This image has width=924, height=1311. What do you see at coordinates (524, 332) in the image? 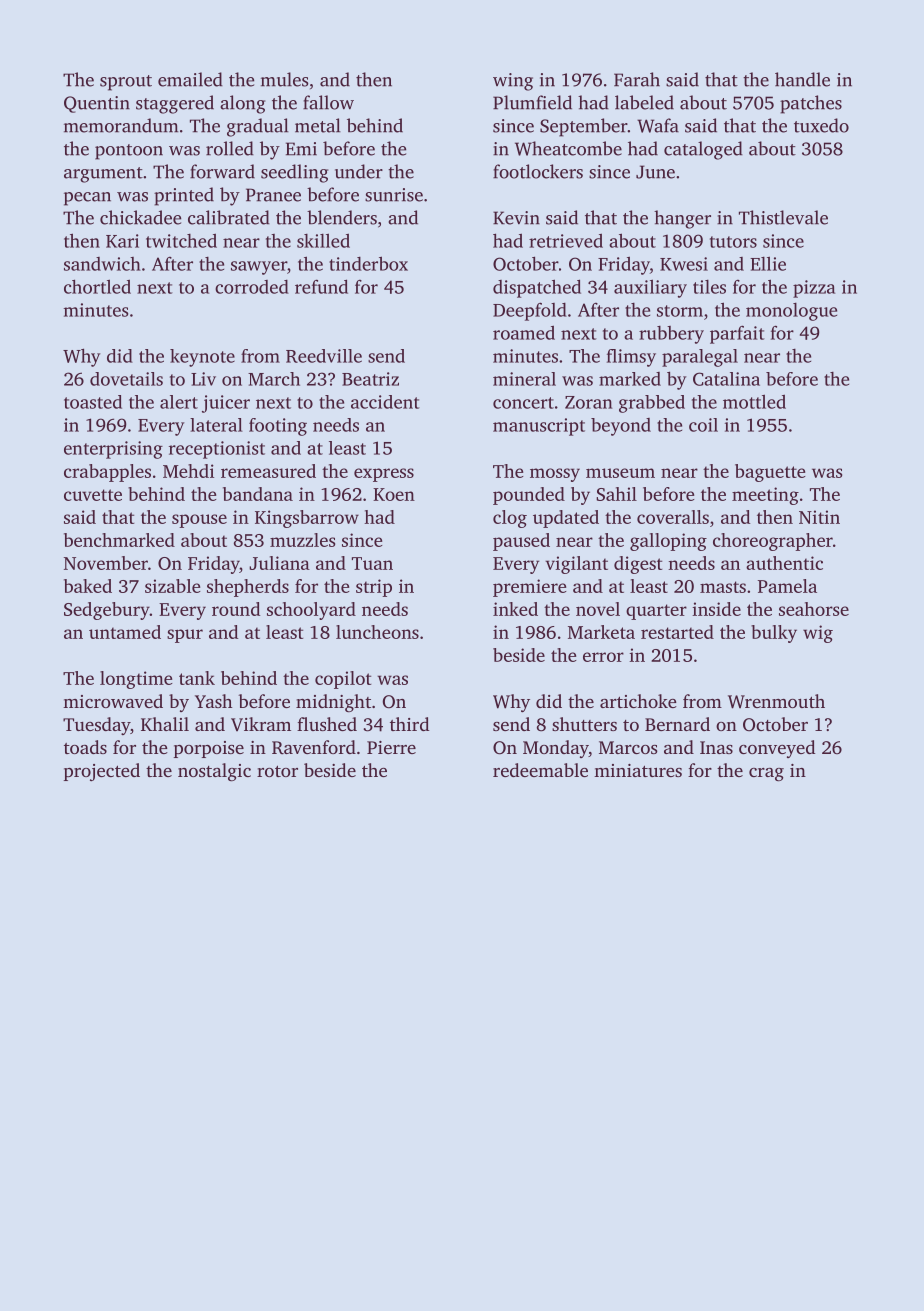
I see `roamed` at bounding box center [524, 332].
